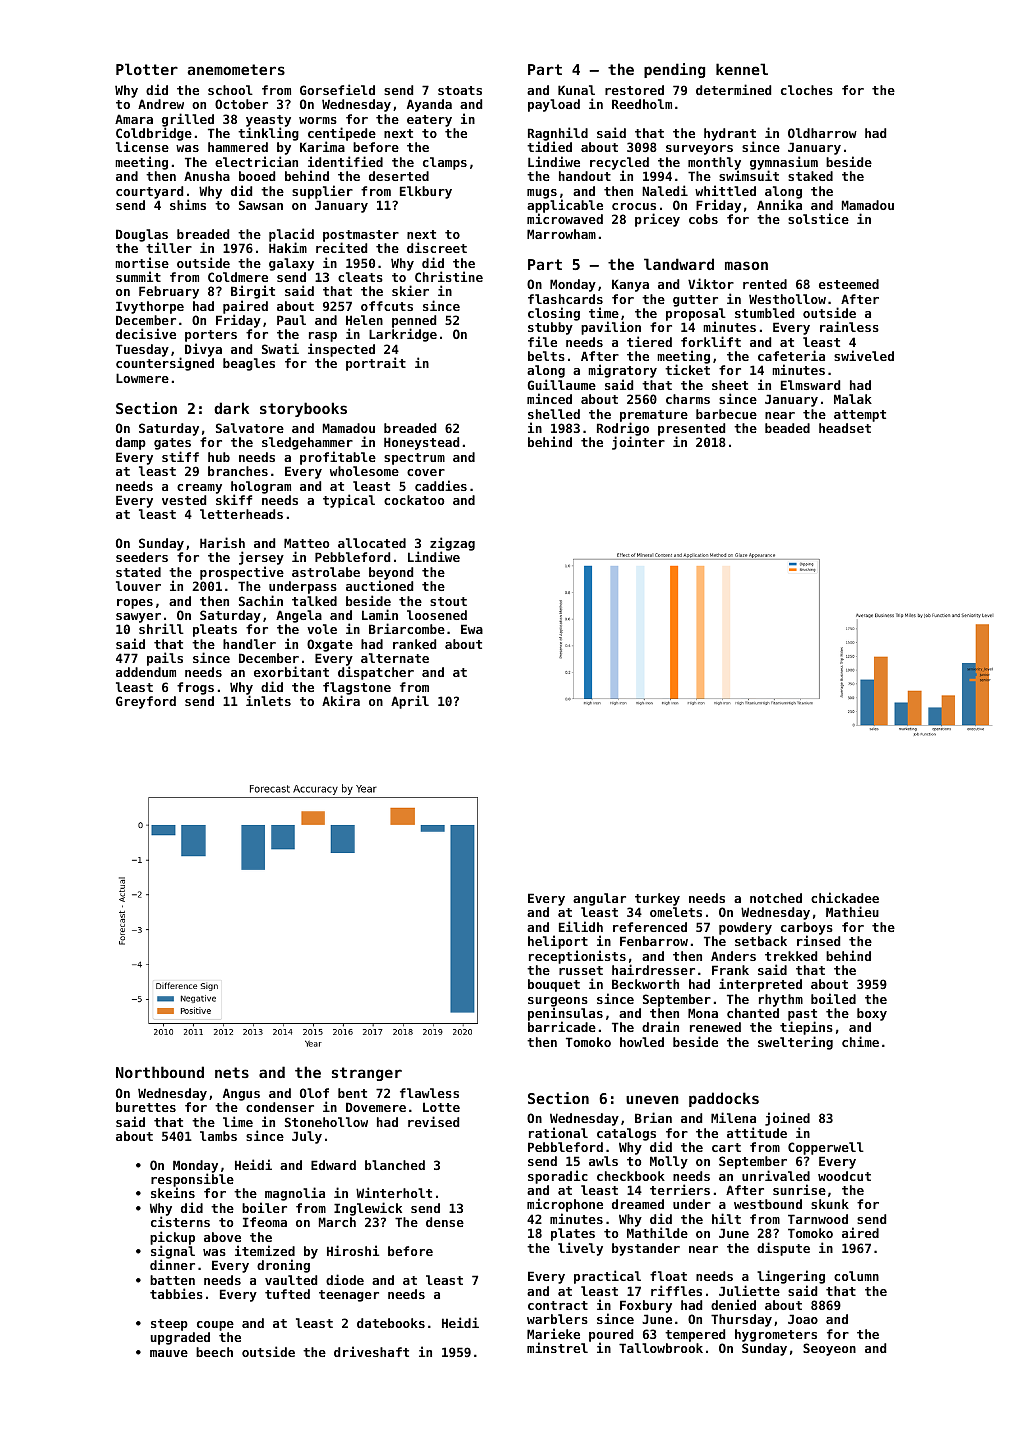 This image has width=1016, height=1443. Describe the element at coordinates (872, 1014) in the image. I see `boxy` at that location.
